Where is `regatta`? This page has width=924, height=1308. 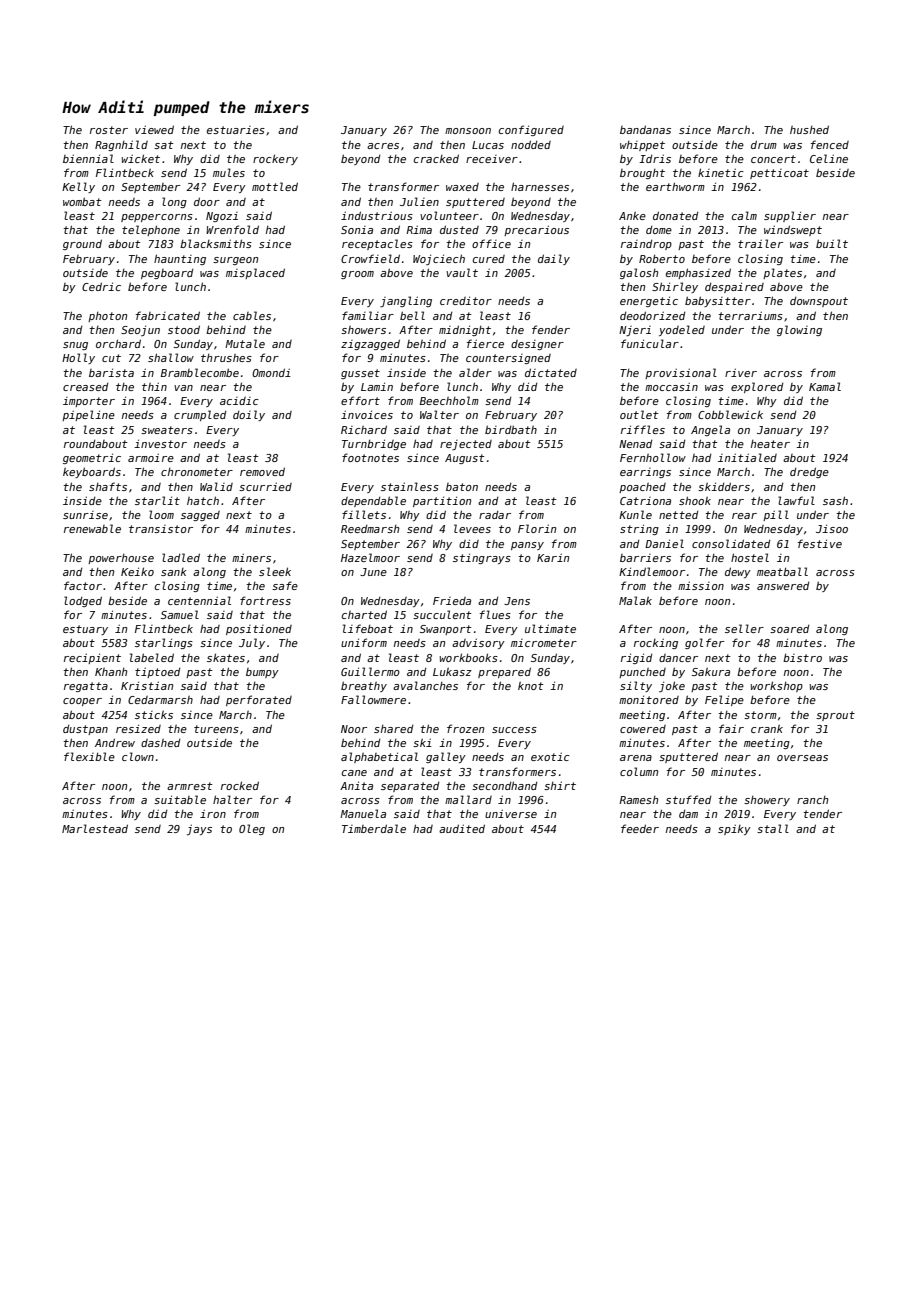
regatta is located at coordinates (86, 687).
